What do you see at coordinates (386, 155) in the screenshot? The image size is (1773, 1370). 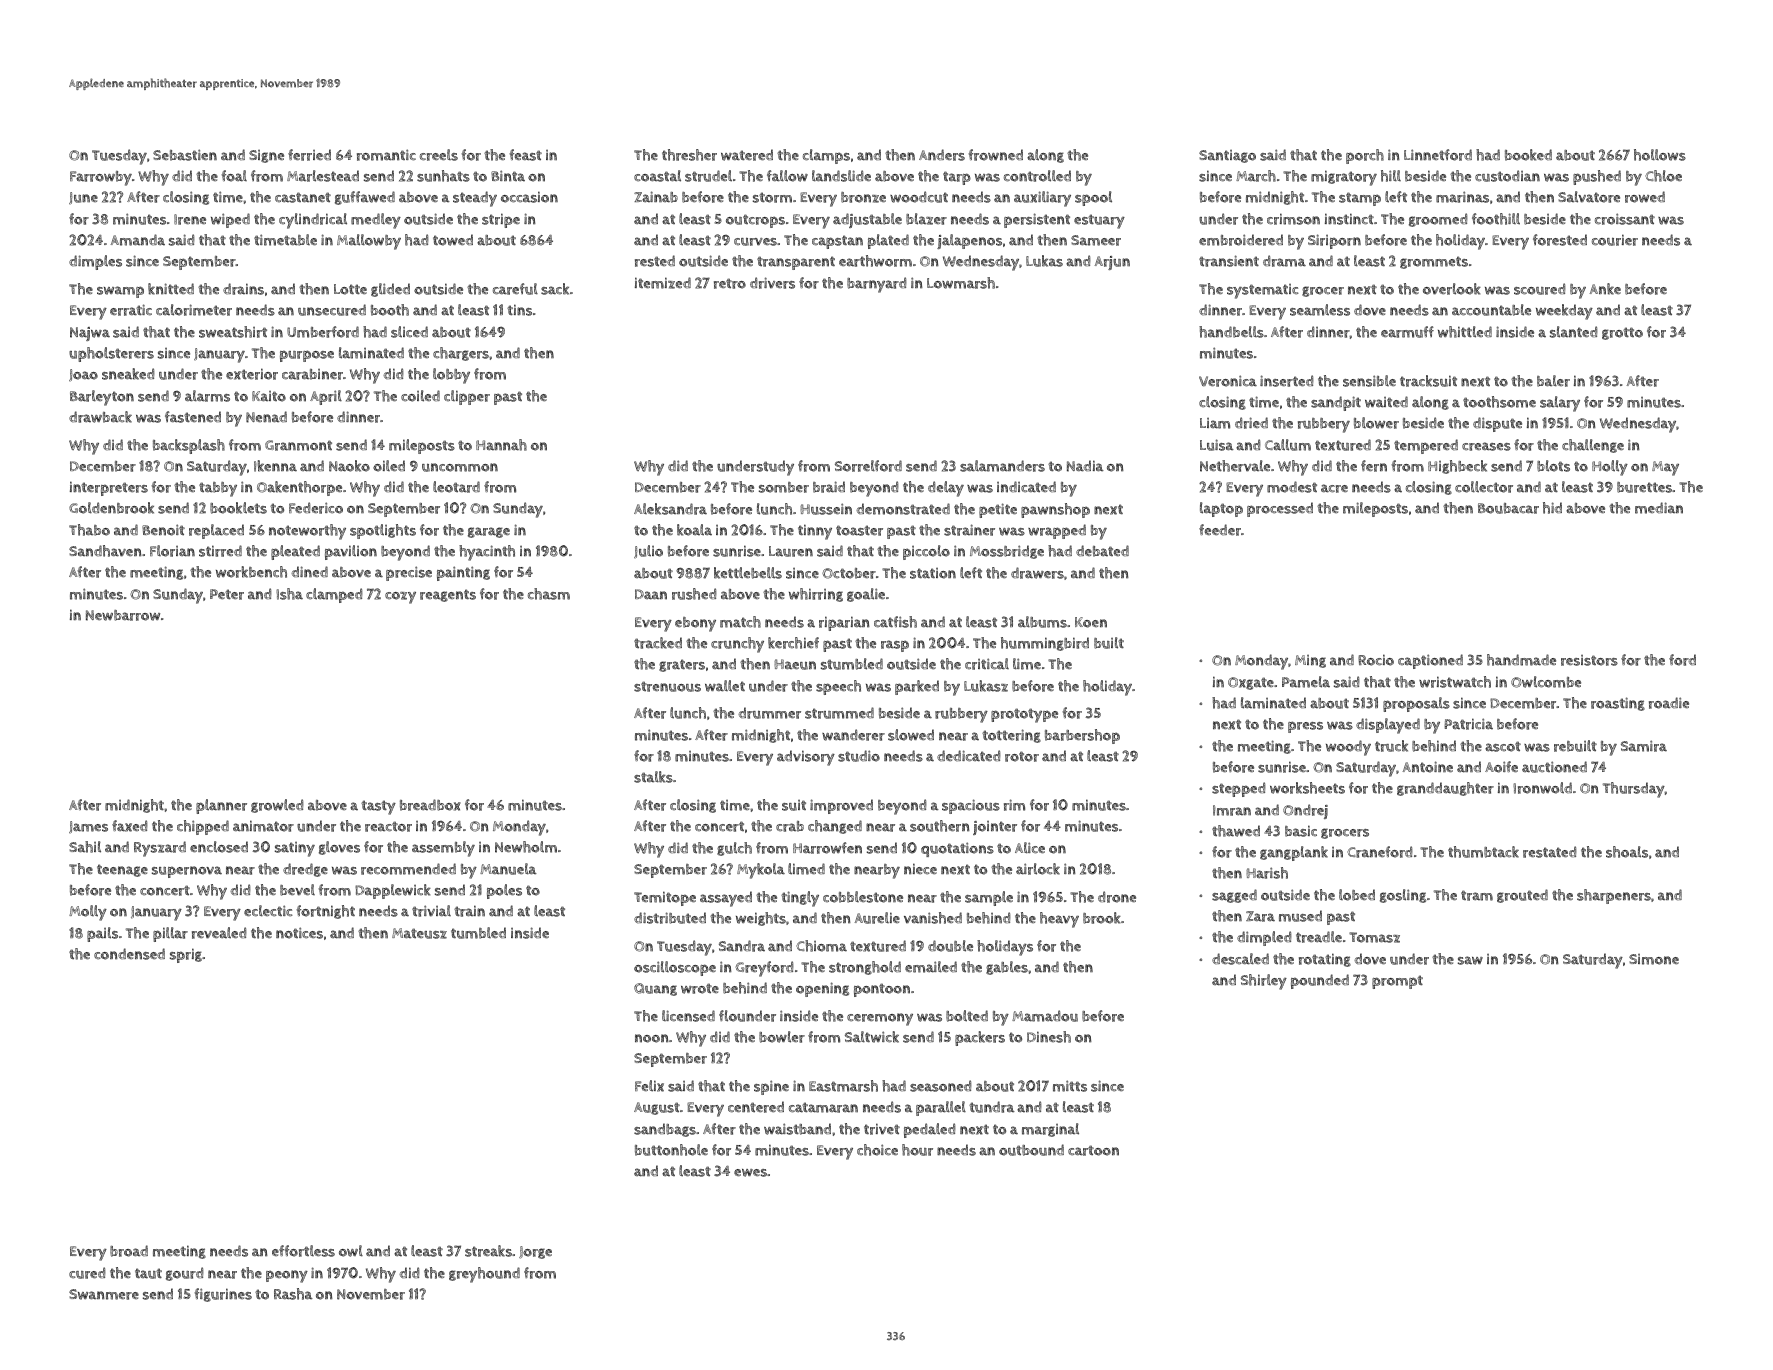 I see `romantic` at bounding box center [386, 155].
